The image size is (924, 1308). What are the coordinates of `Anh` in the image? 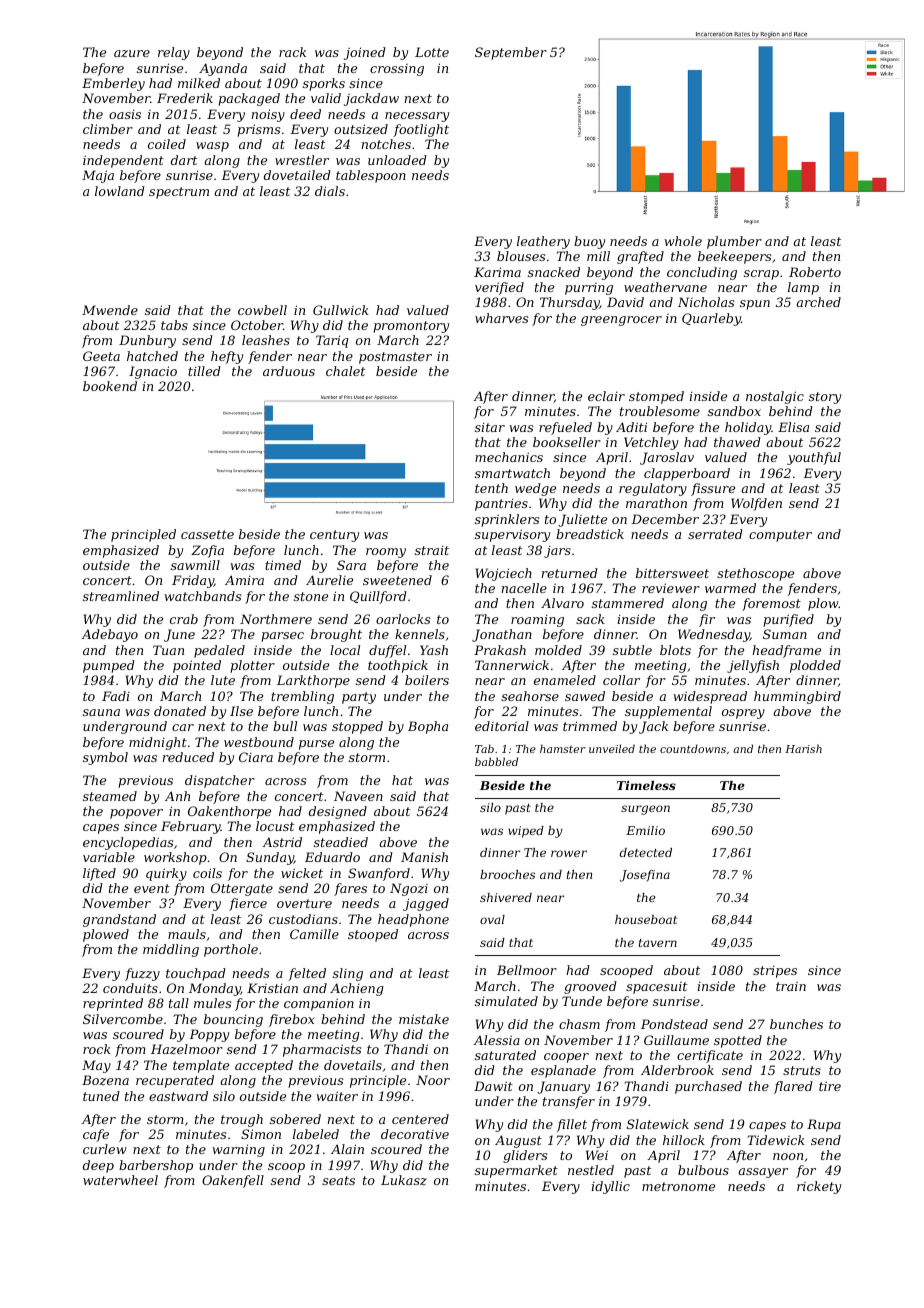 It's located at (177, 796).
